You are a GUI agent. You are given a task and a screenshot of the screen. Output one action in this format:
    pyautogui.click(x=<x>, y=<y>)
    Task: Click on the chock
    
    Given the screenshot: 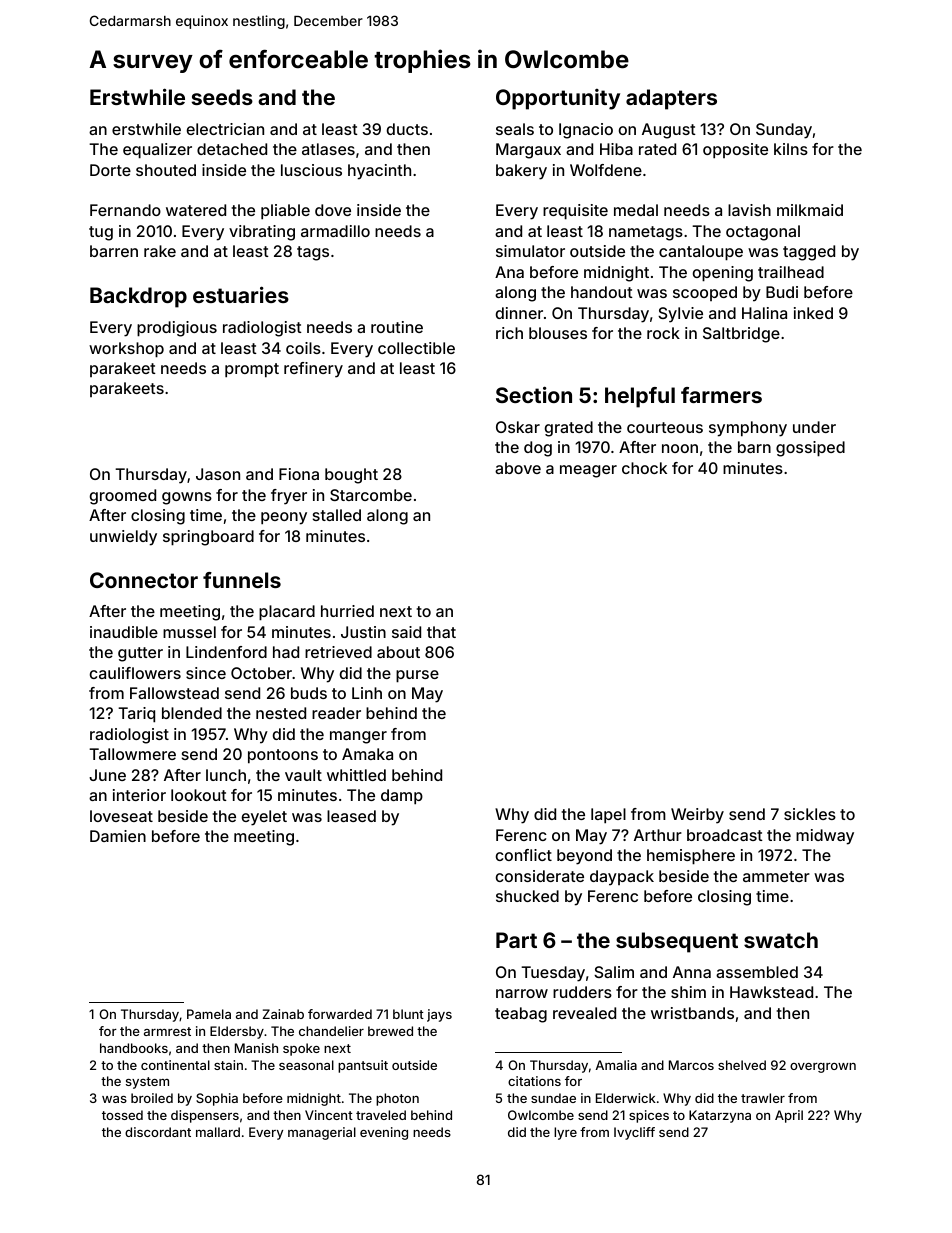 What is the action you would take?
    pyautogui.click(x=644, y=468)
